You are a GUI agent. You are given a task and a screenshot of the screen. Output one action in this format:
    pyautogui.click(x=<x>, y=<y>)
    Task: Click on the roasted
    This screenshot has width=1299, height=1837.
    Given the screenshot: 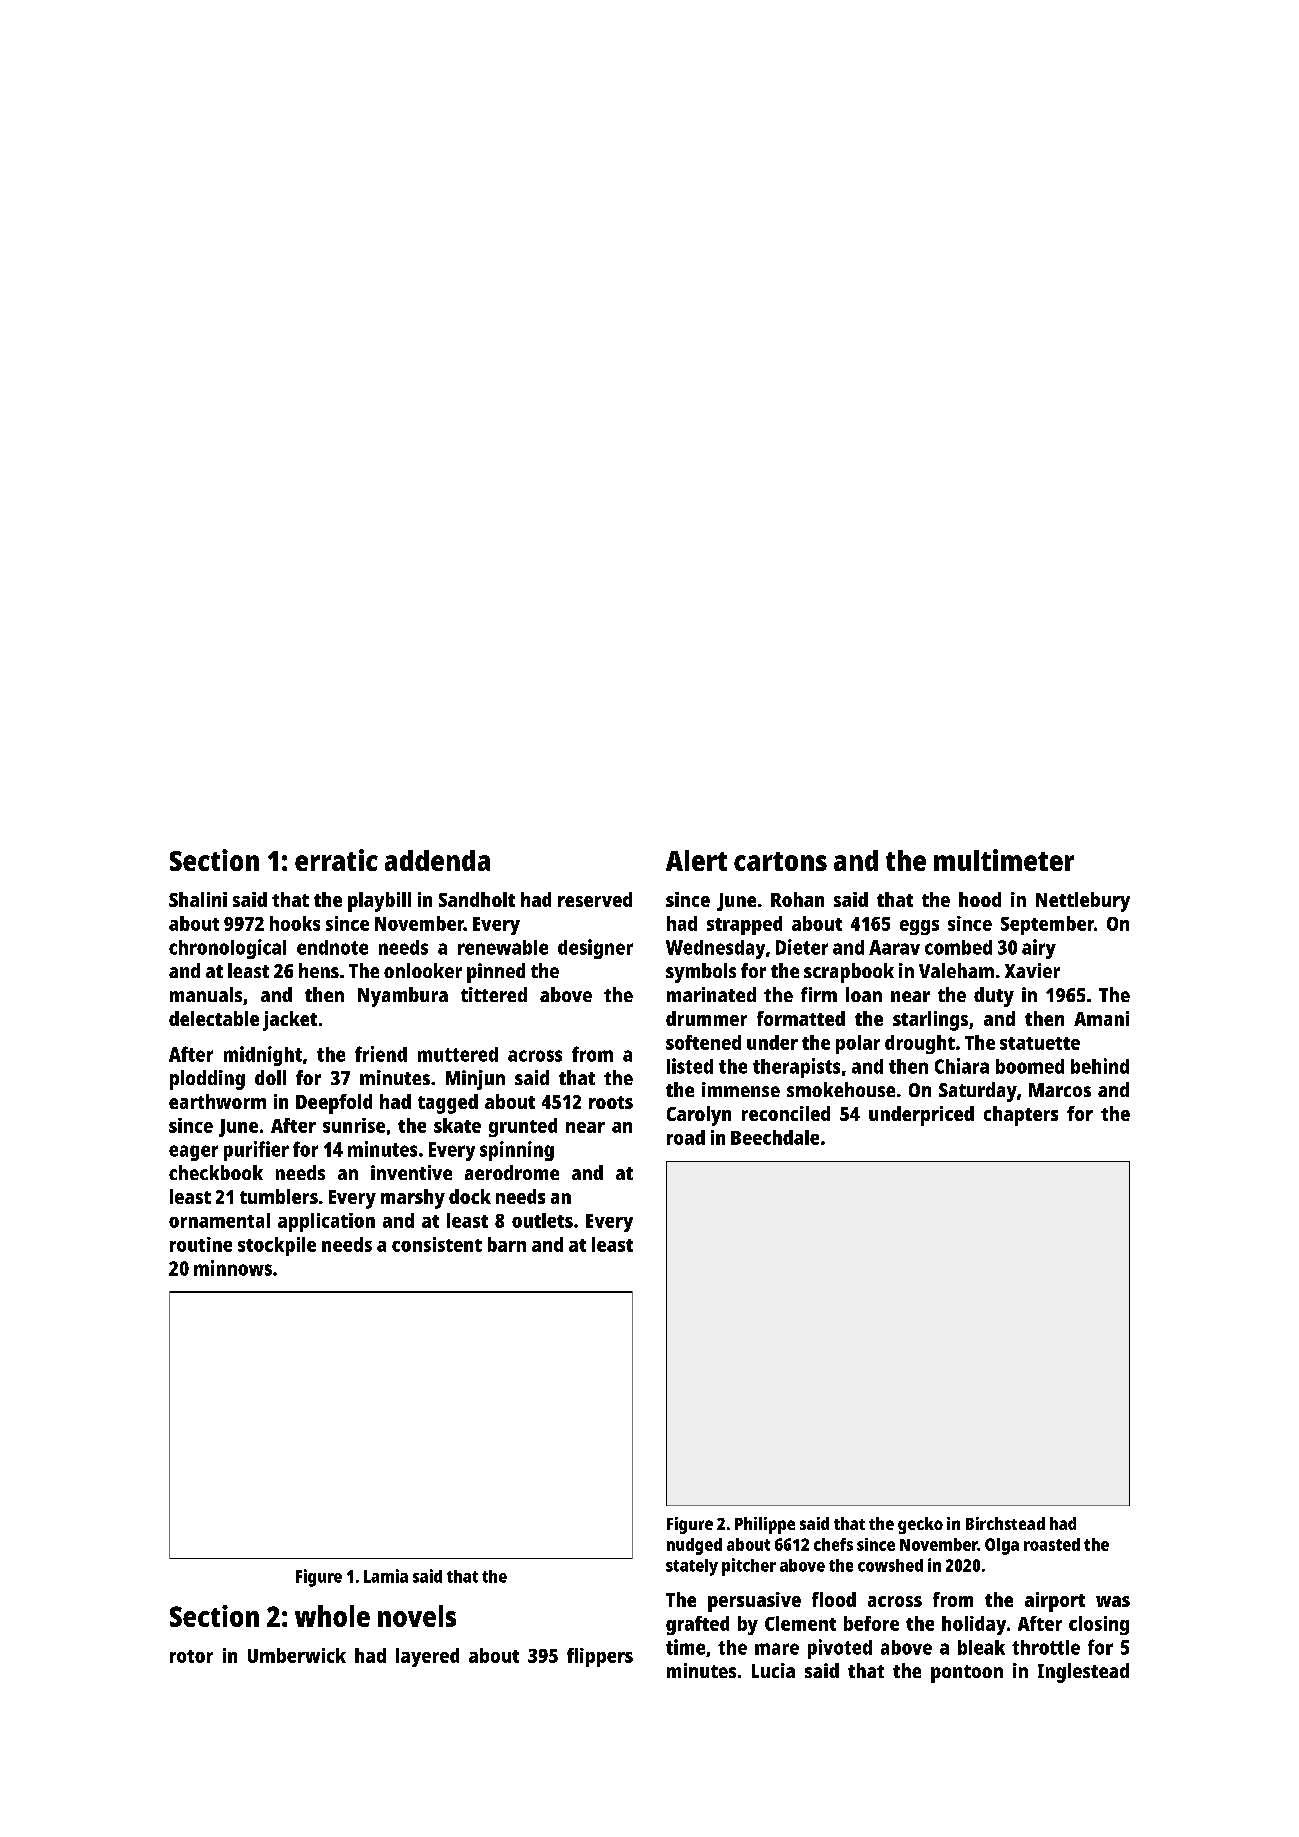 What is the action you would take?
    pyautogui.click(x=1052, y=1544)
